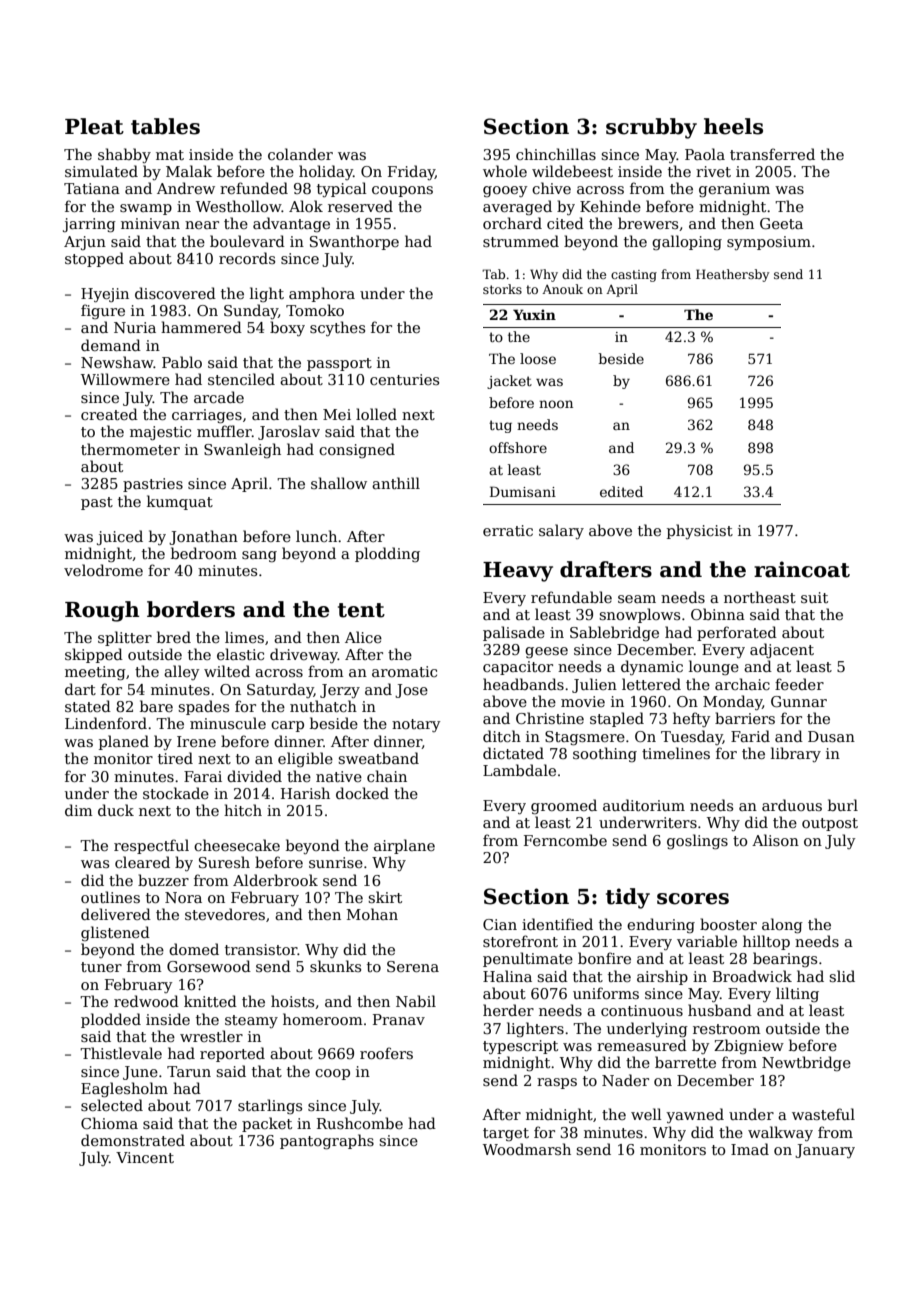 This image has height=1314, width=924. I want to click on wrestler, so click(211, 1036).
